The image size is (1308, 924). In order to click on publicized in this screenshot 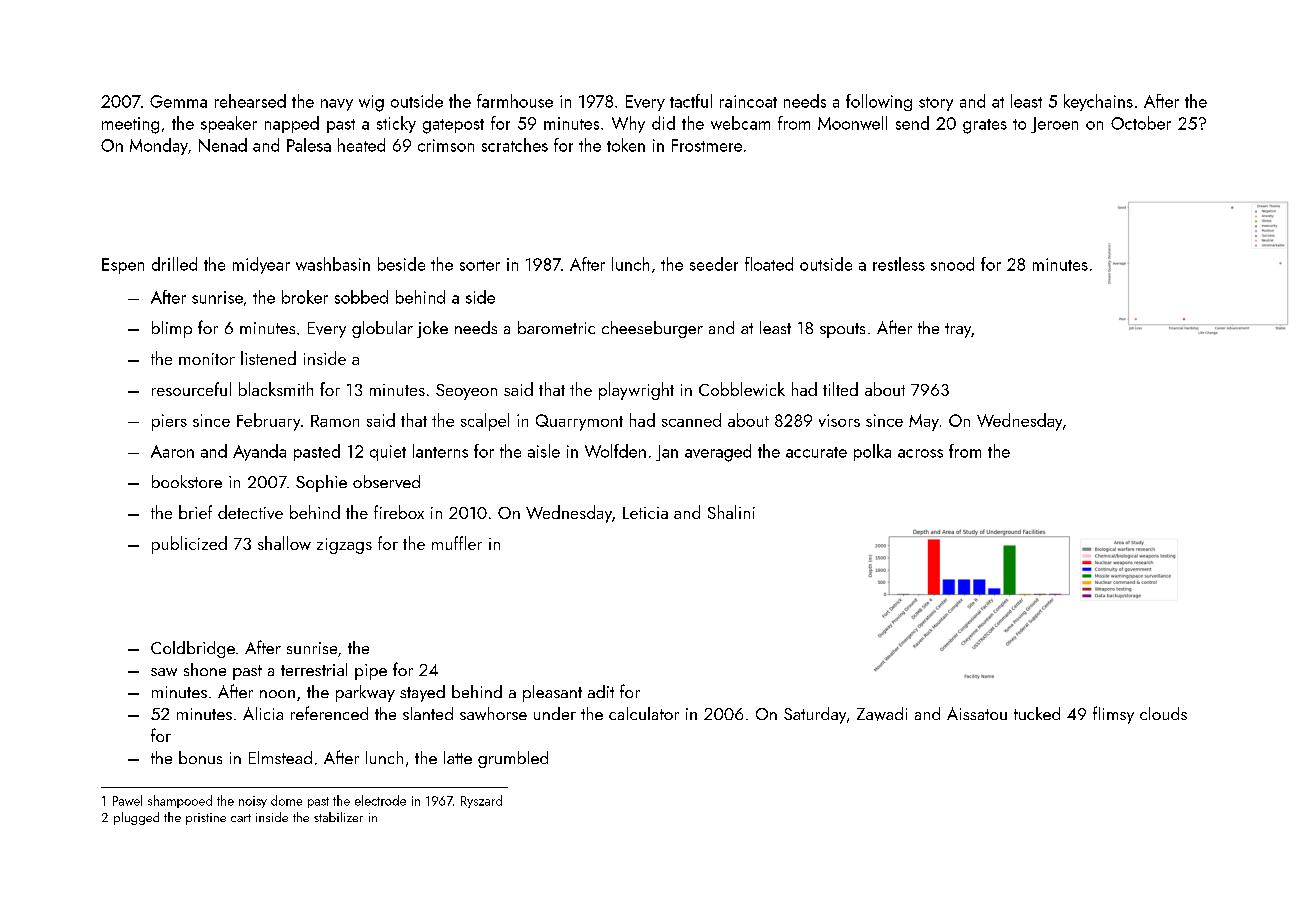, I will do `click(189, 545)`.
